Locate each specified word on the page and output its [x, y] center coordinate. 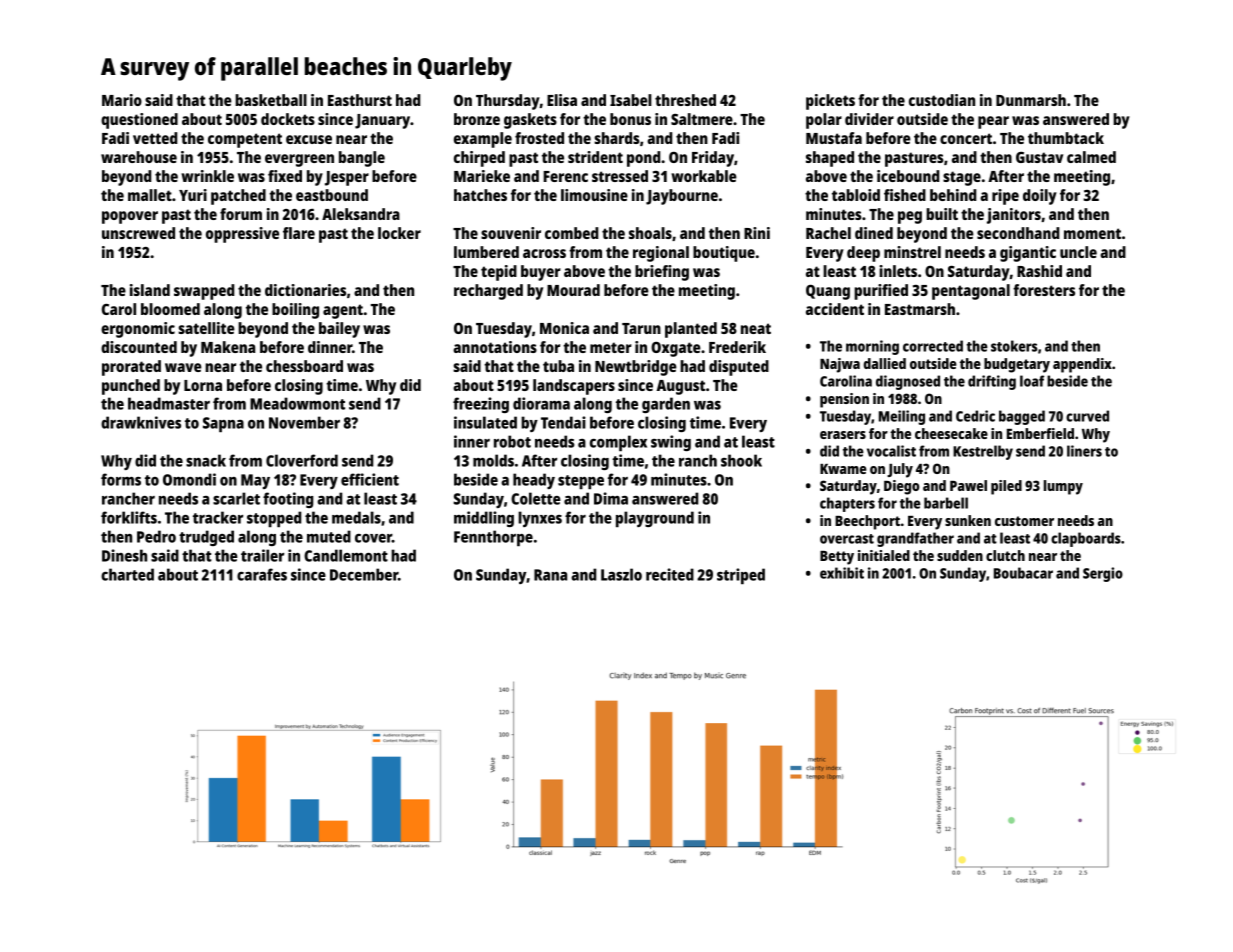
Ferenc [565, 176]
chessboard [304, 366]
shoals [650, 233]
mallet [150, 195]
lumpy [1063, 487]
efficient [370, 479]
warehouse [139, 157]
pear [993, 122]
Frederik [737, 347]
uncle [1078, 252]
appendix [1082, 365]
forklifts [129, 517]
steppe [581, 482]
